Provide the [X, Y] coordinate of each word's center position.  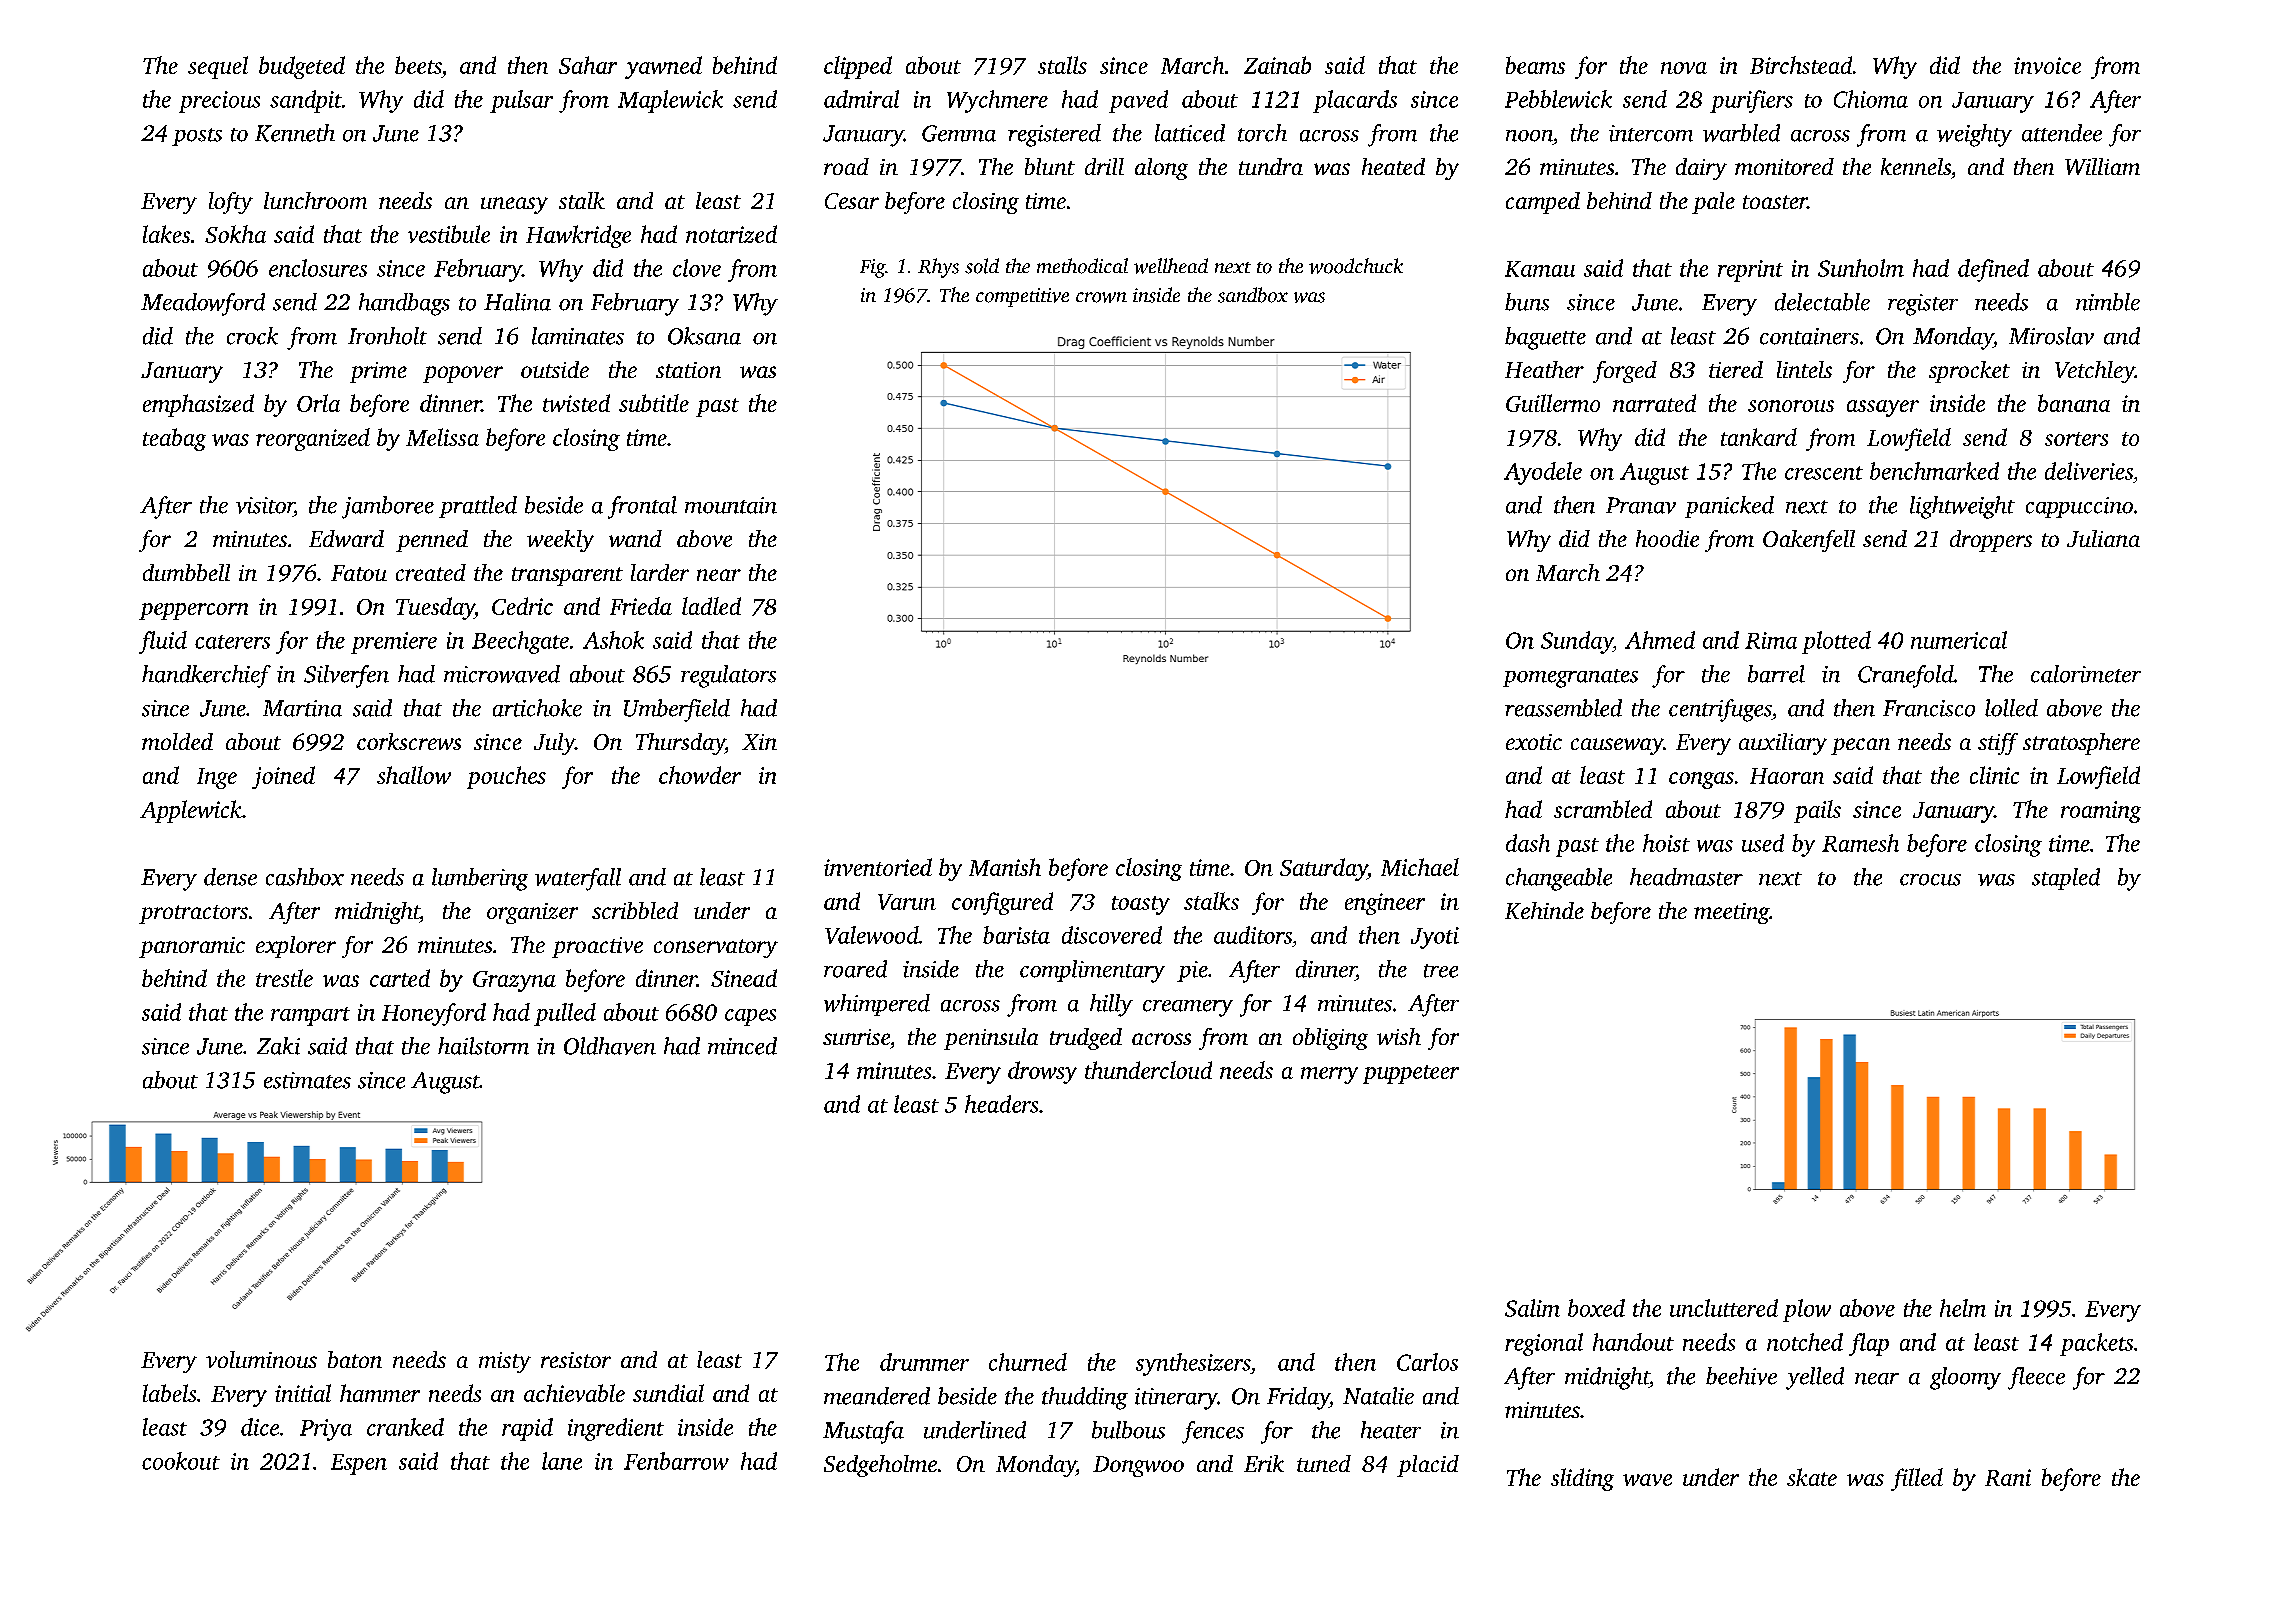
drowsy [1042, 1072]
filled [1917, 1479]
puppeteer [1411, 1074]
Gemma [959, 133]
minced [742, 1046]
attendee [2062, 133]
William [2102, 166]
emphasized [198, 405]
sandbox [1253, 295]
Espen [359, 1464]
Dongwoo [1138, 1466]
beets [418, 65]
